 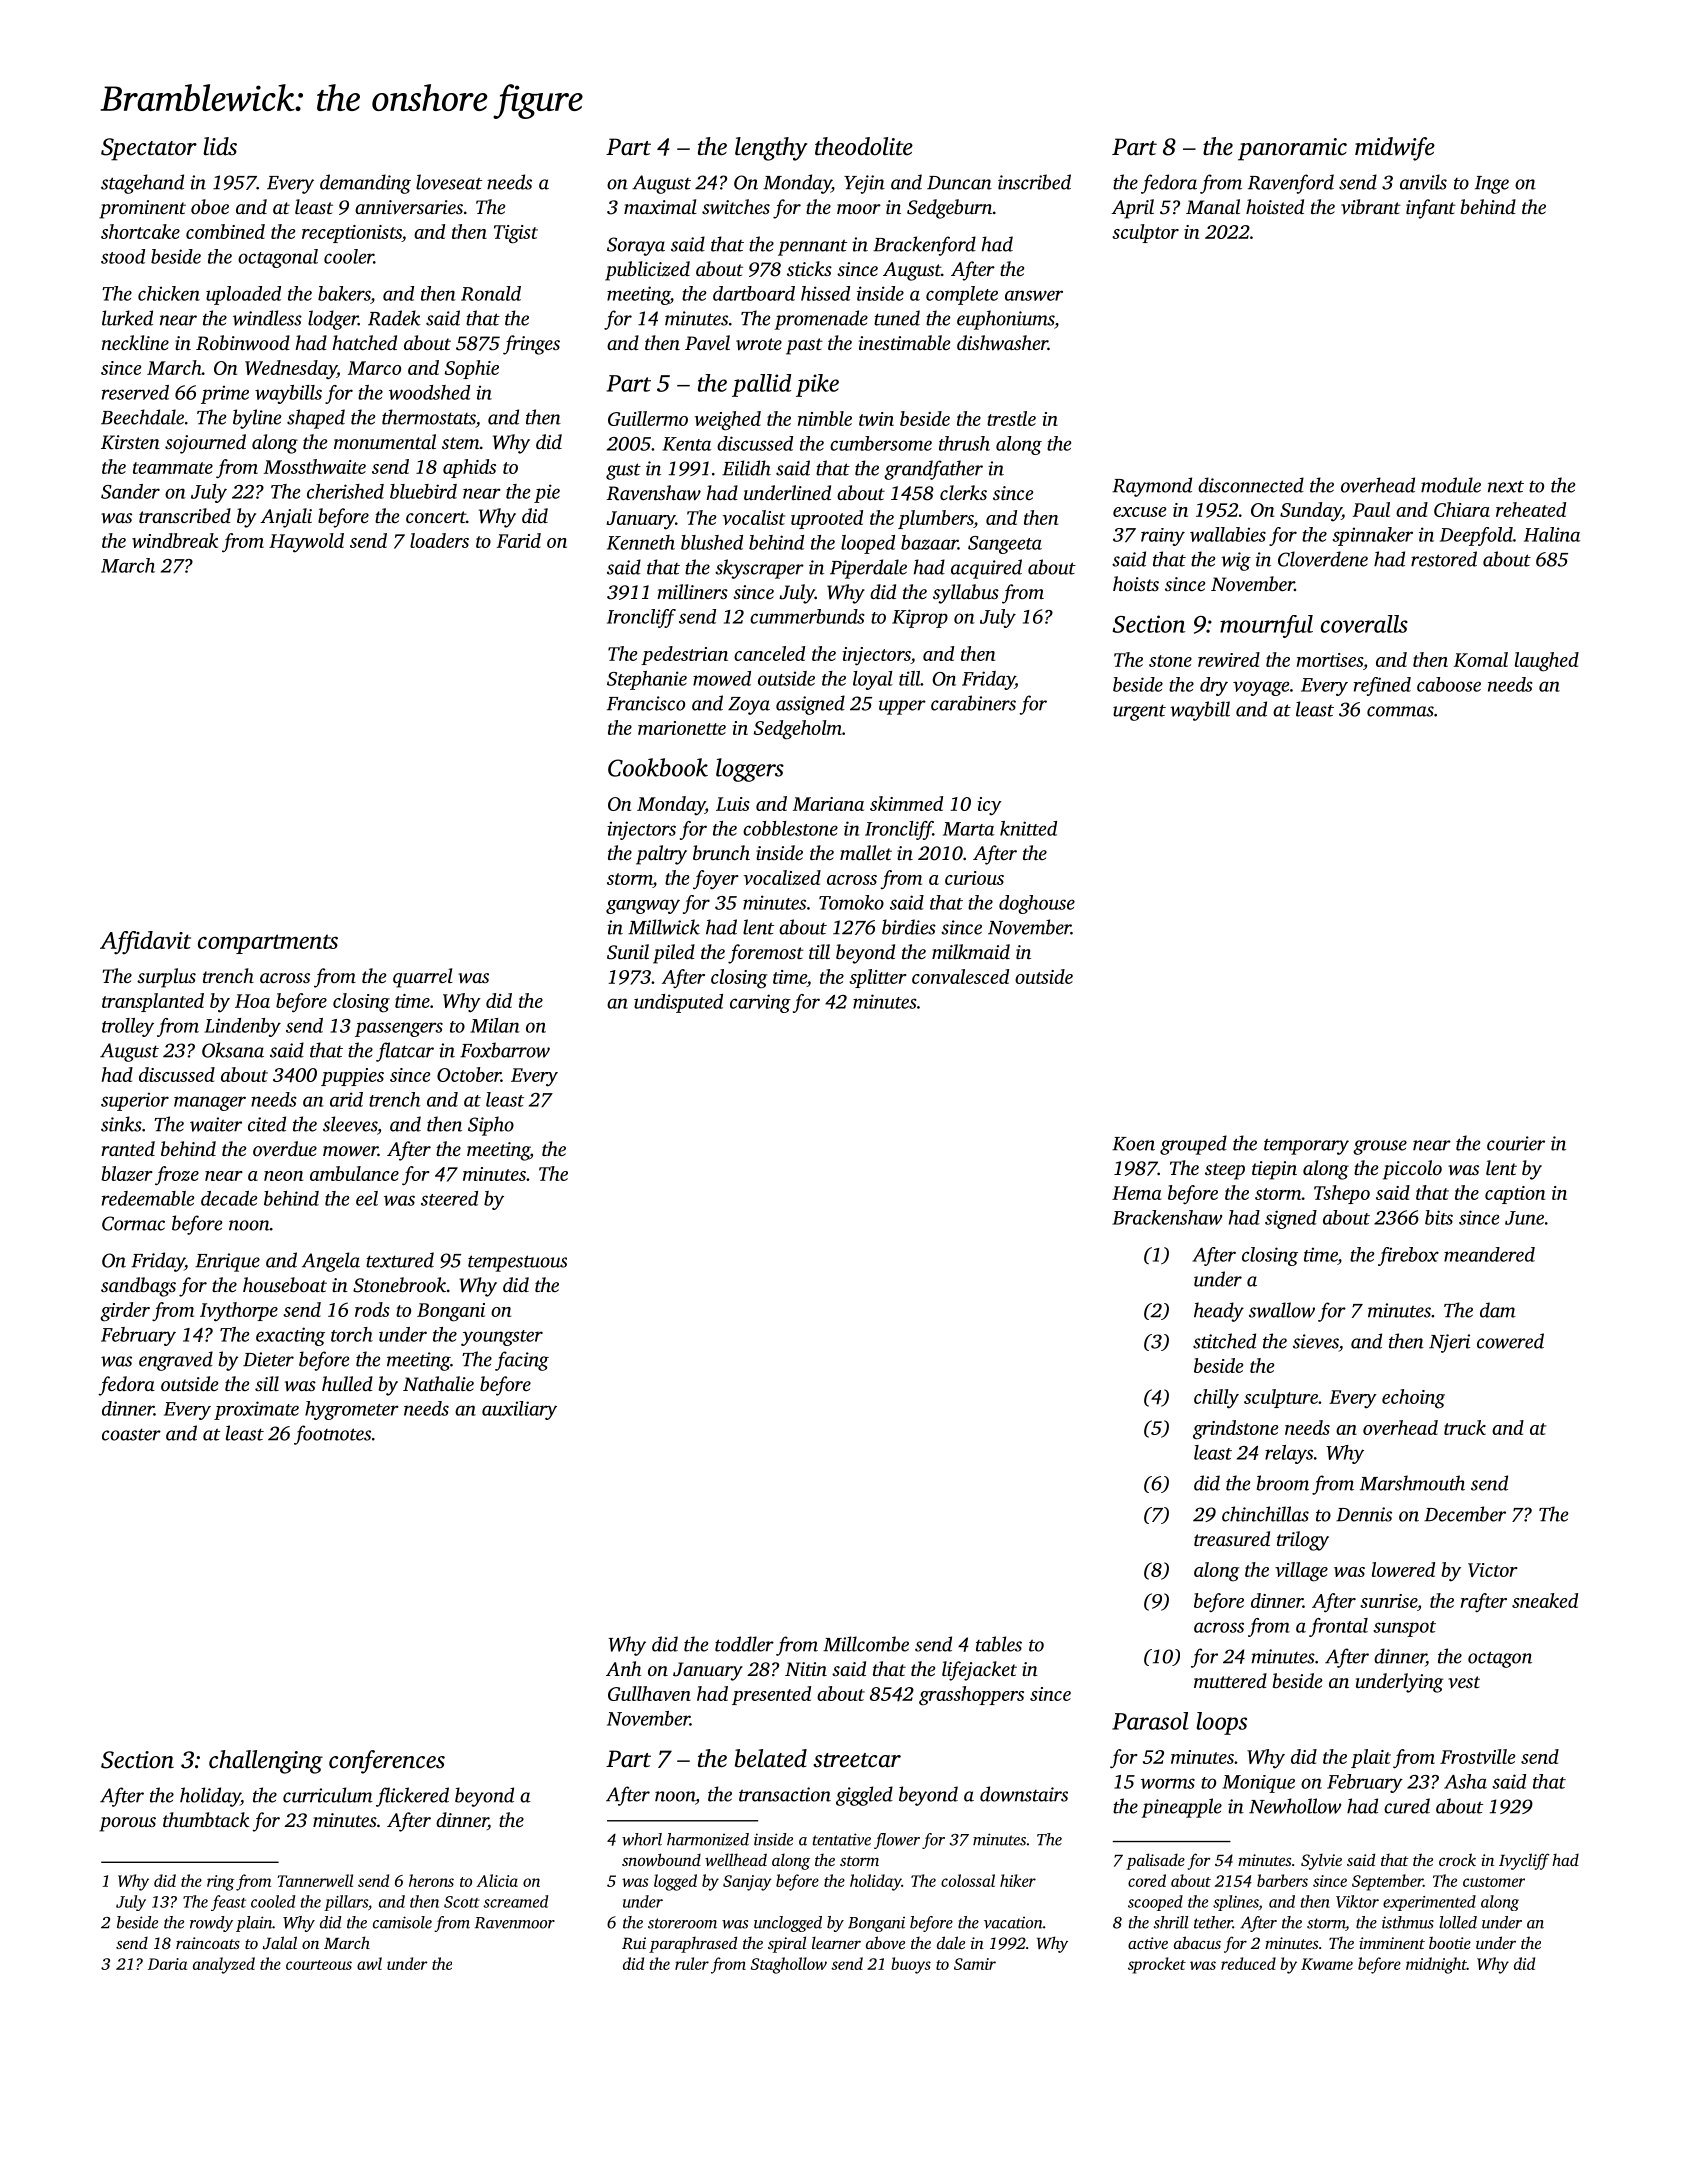 What do you see at coordinates (864, 146) in the screenshot?
I see `theodolite` at bounding box center [864, 146].
